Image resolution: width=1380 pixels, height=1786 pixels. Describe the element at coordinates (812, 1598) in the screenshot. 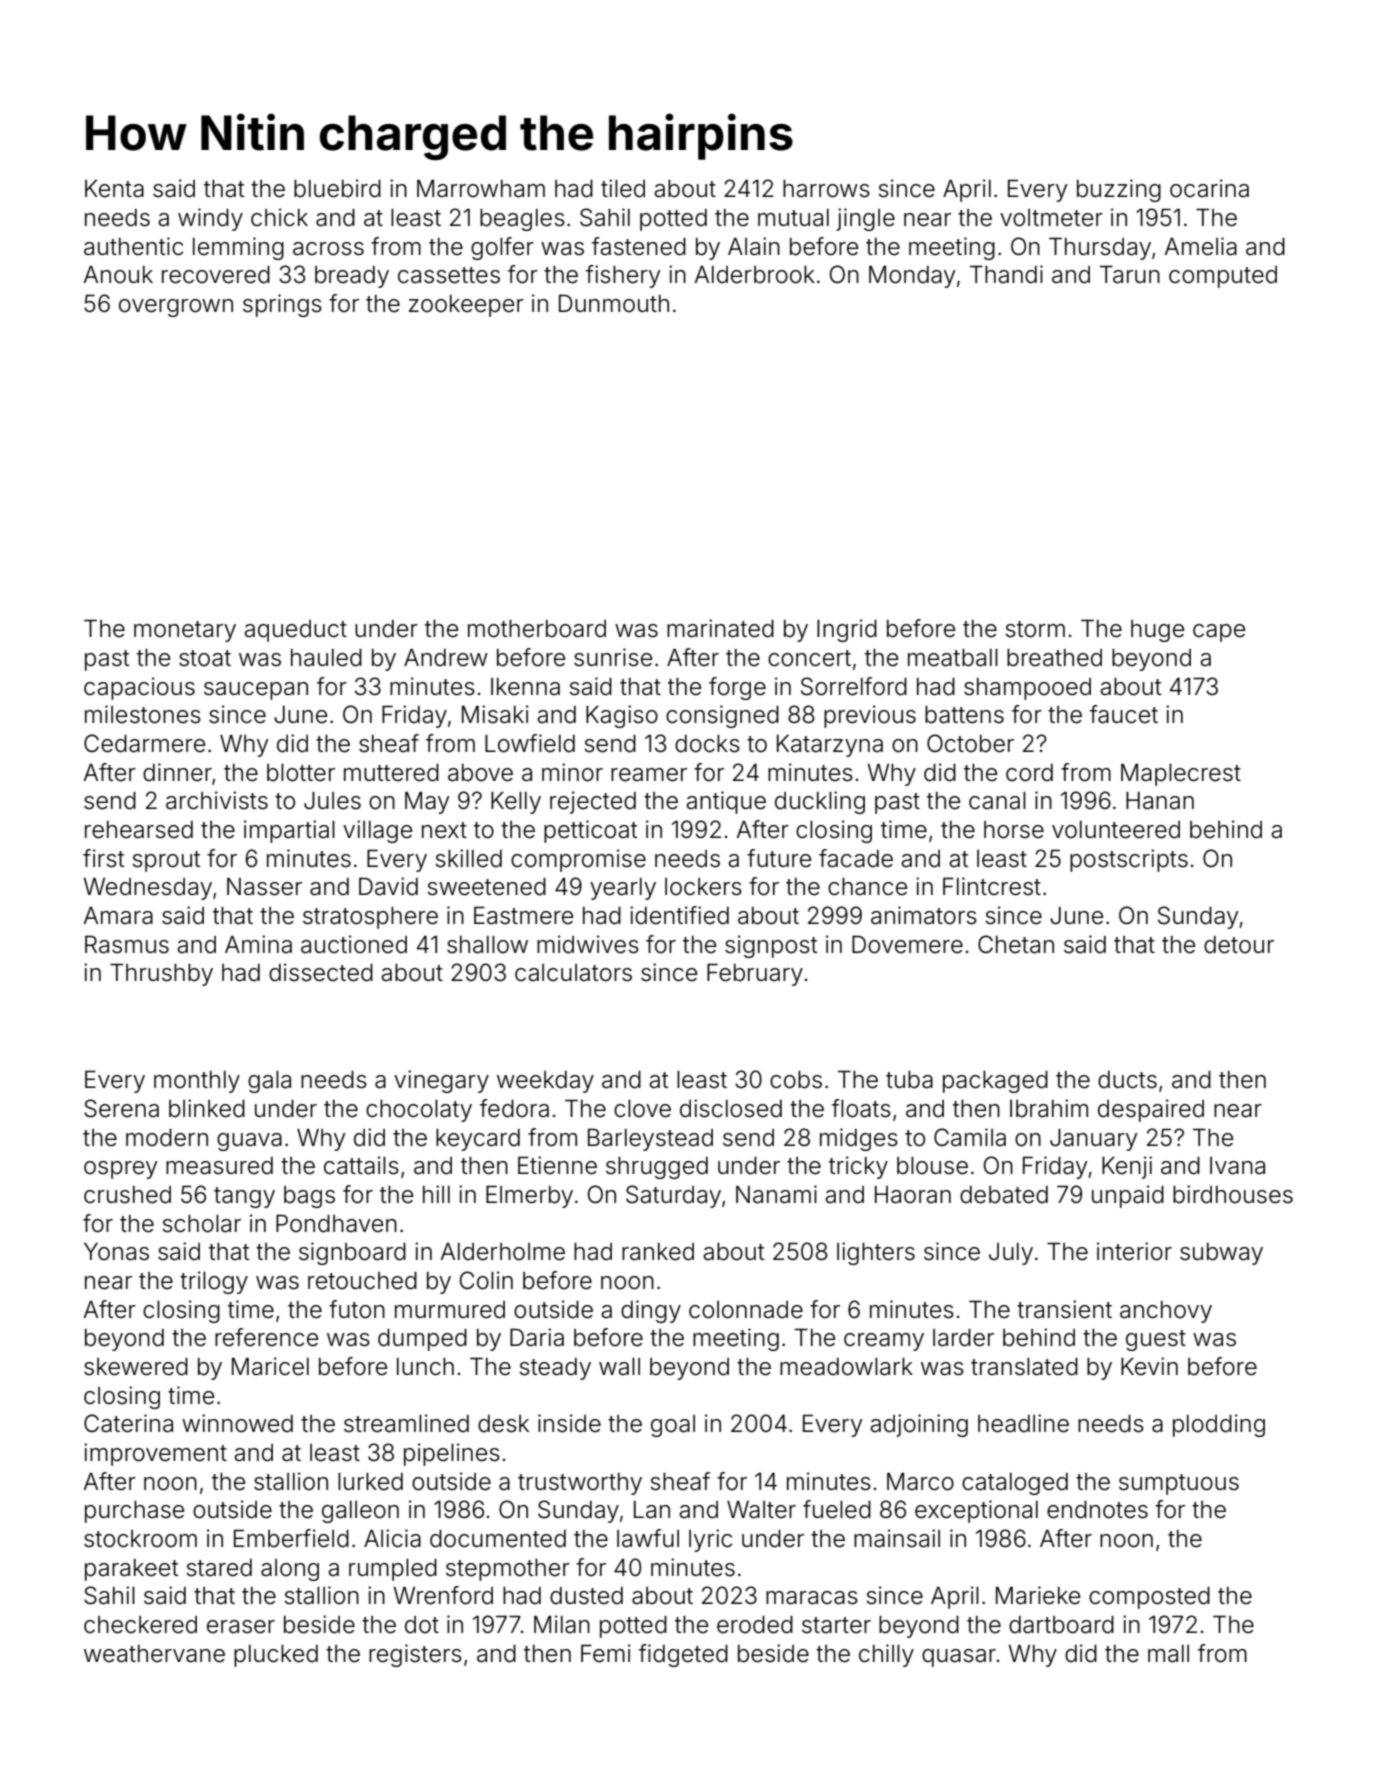

I see `maracas` at that location.
